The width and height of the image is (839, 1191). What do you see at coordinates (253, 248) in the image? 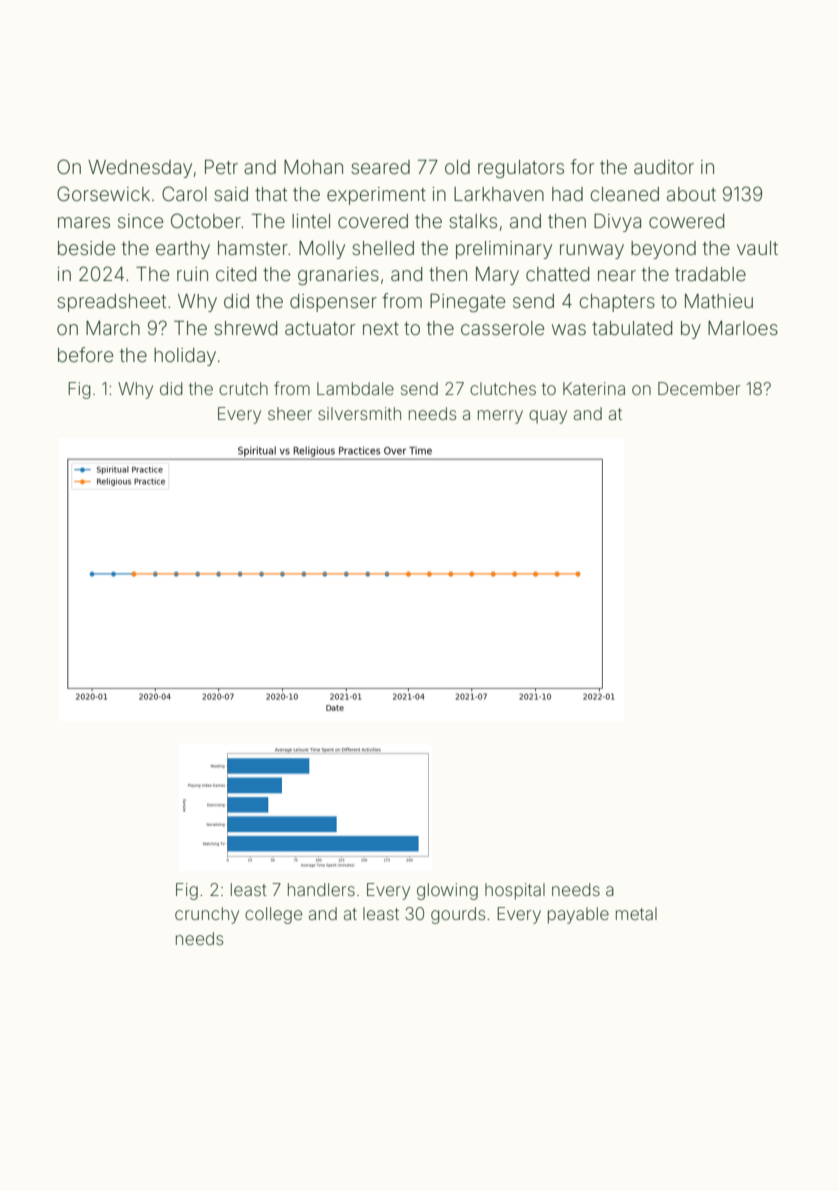
I see `hamster` at bounding box center [253, 248].
